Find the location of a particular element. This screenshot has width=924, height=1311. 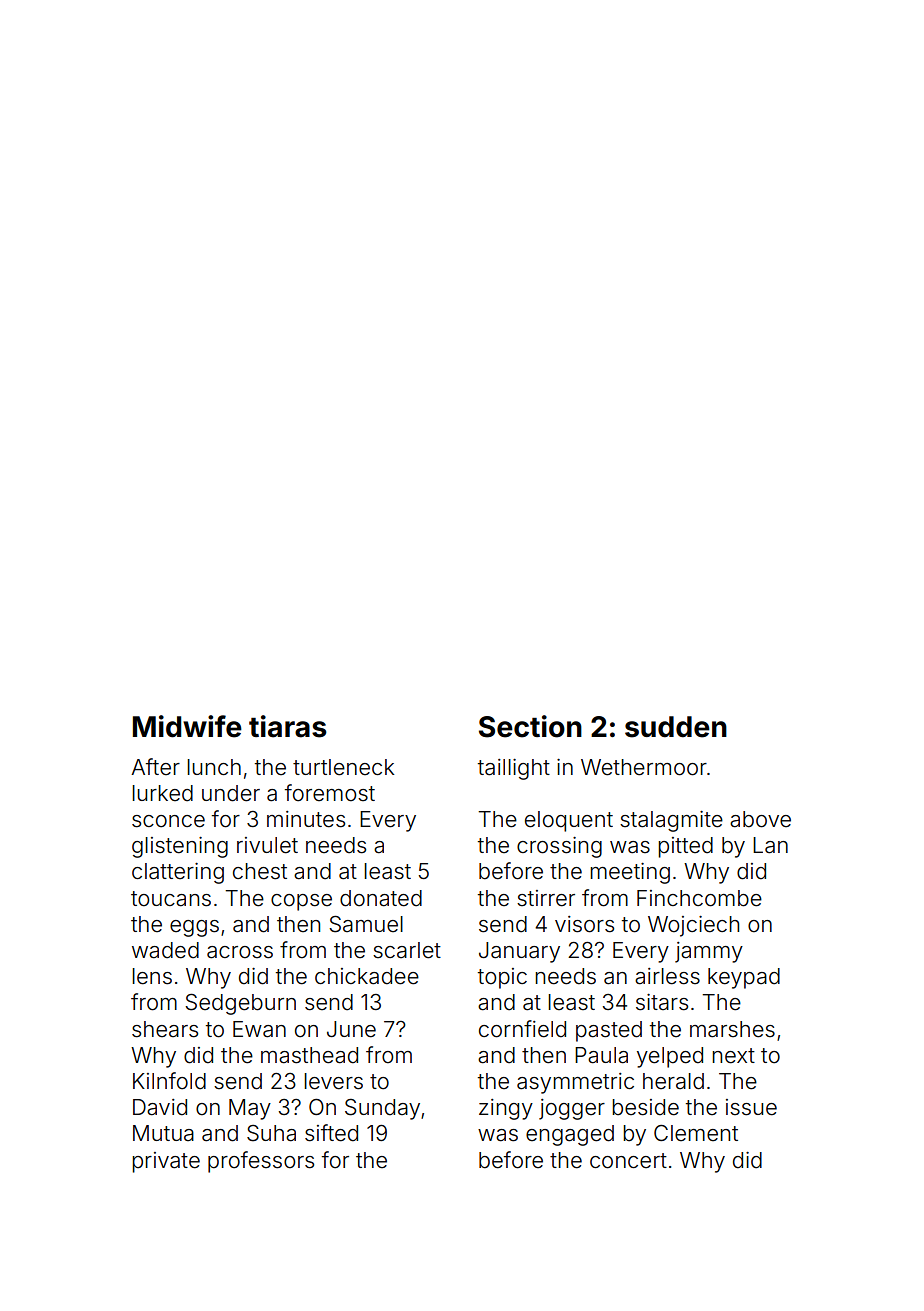

concert is located at coordinates (628, 1161).
